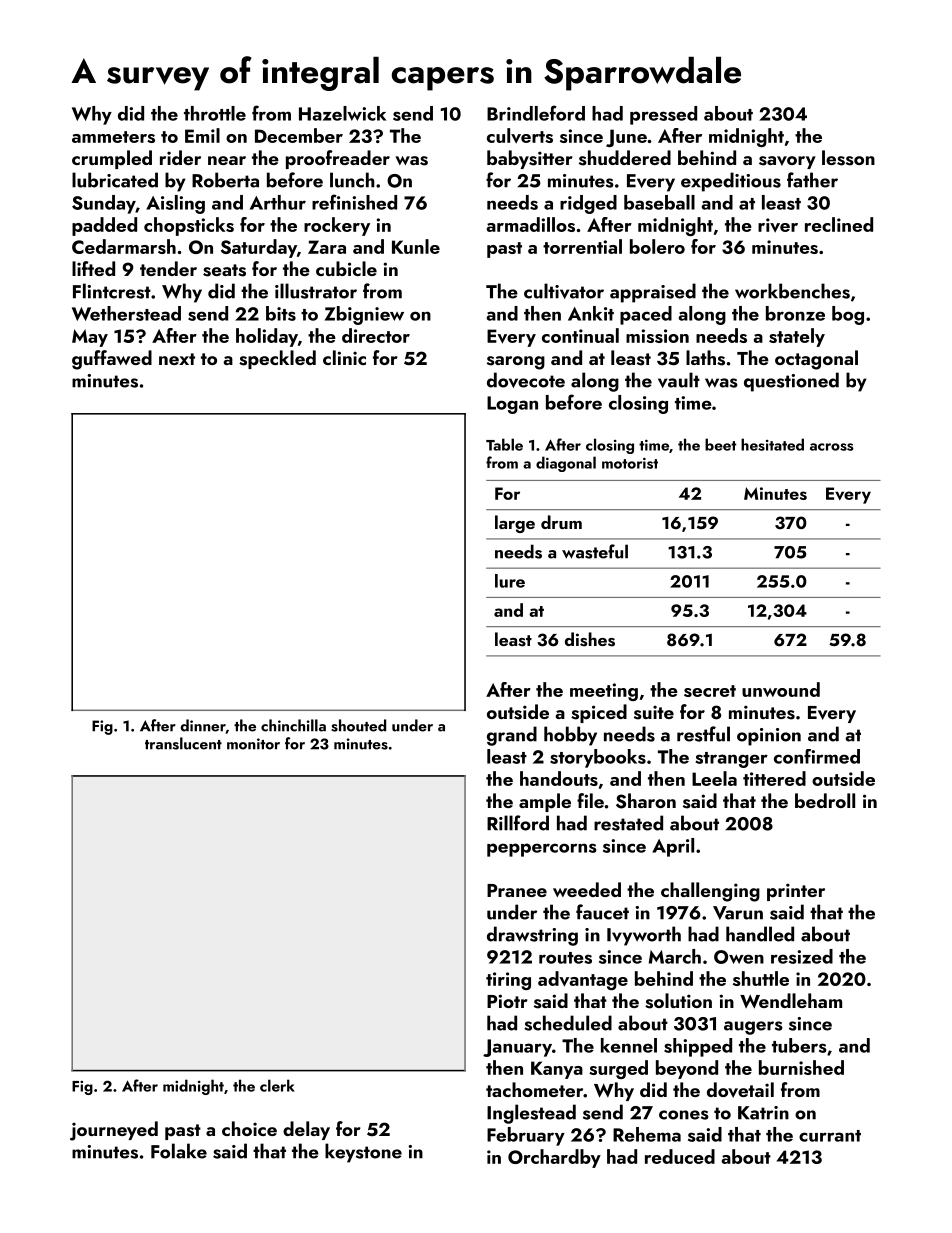  What do you see at coordinates (657, 336) in the screenshot?
I see `mission` at bounding box center [657, 336].
